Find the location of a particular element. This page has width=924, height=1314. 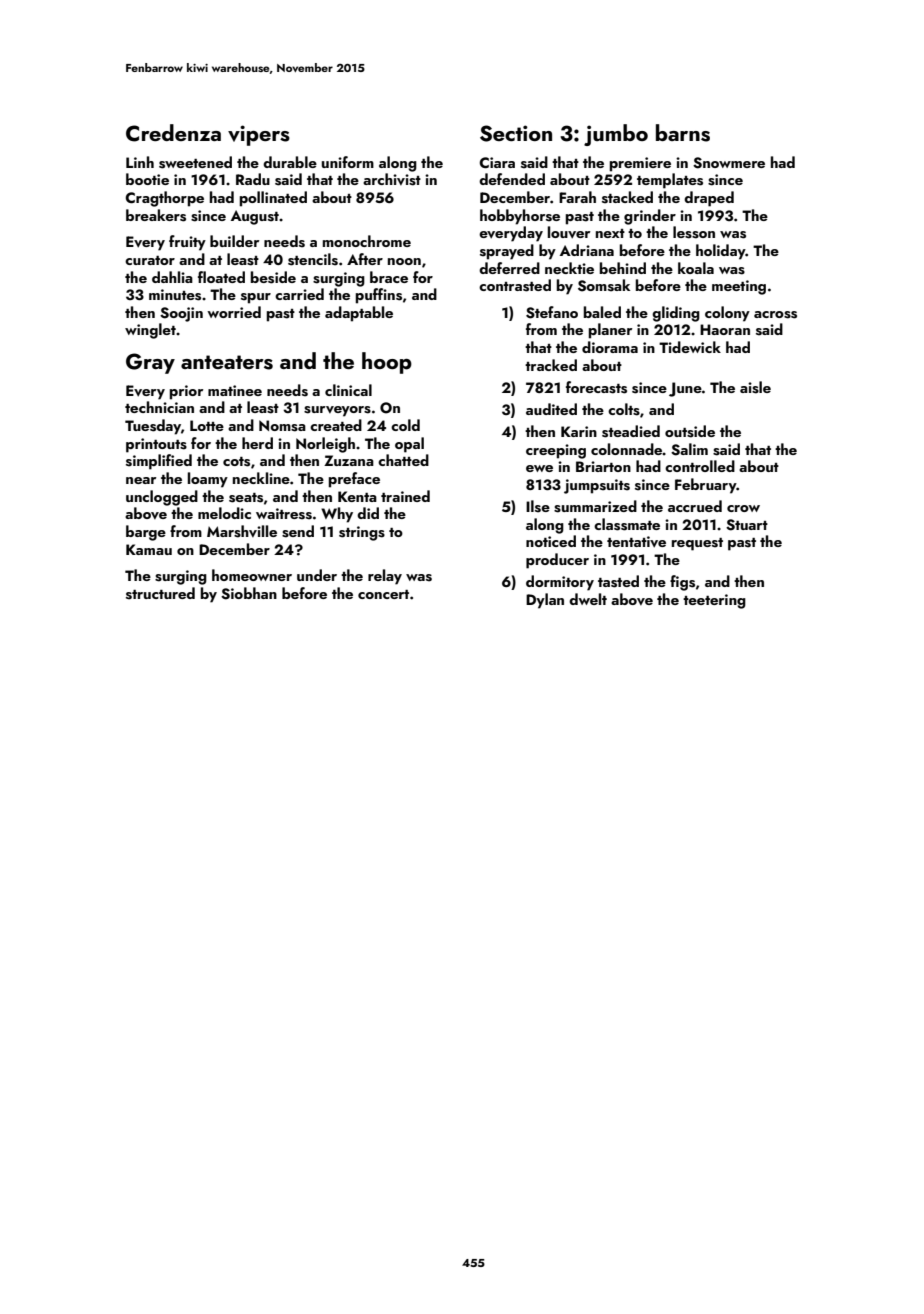

anteaters is located at coordinates (227, 362).
